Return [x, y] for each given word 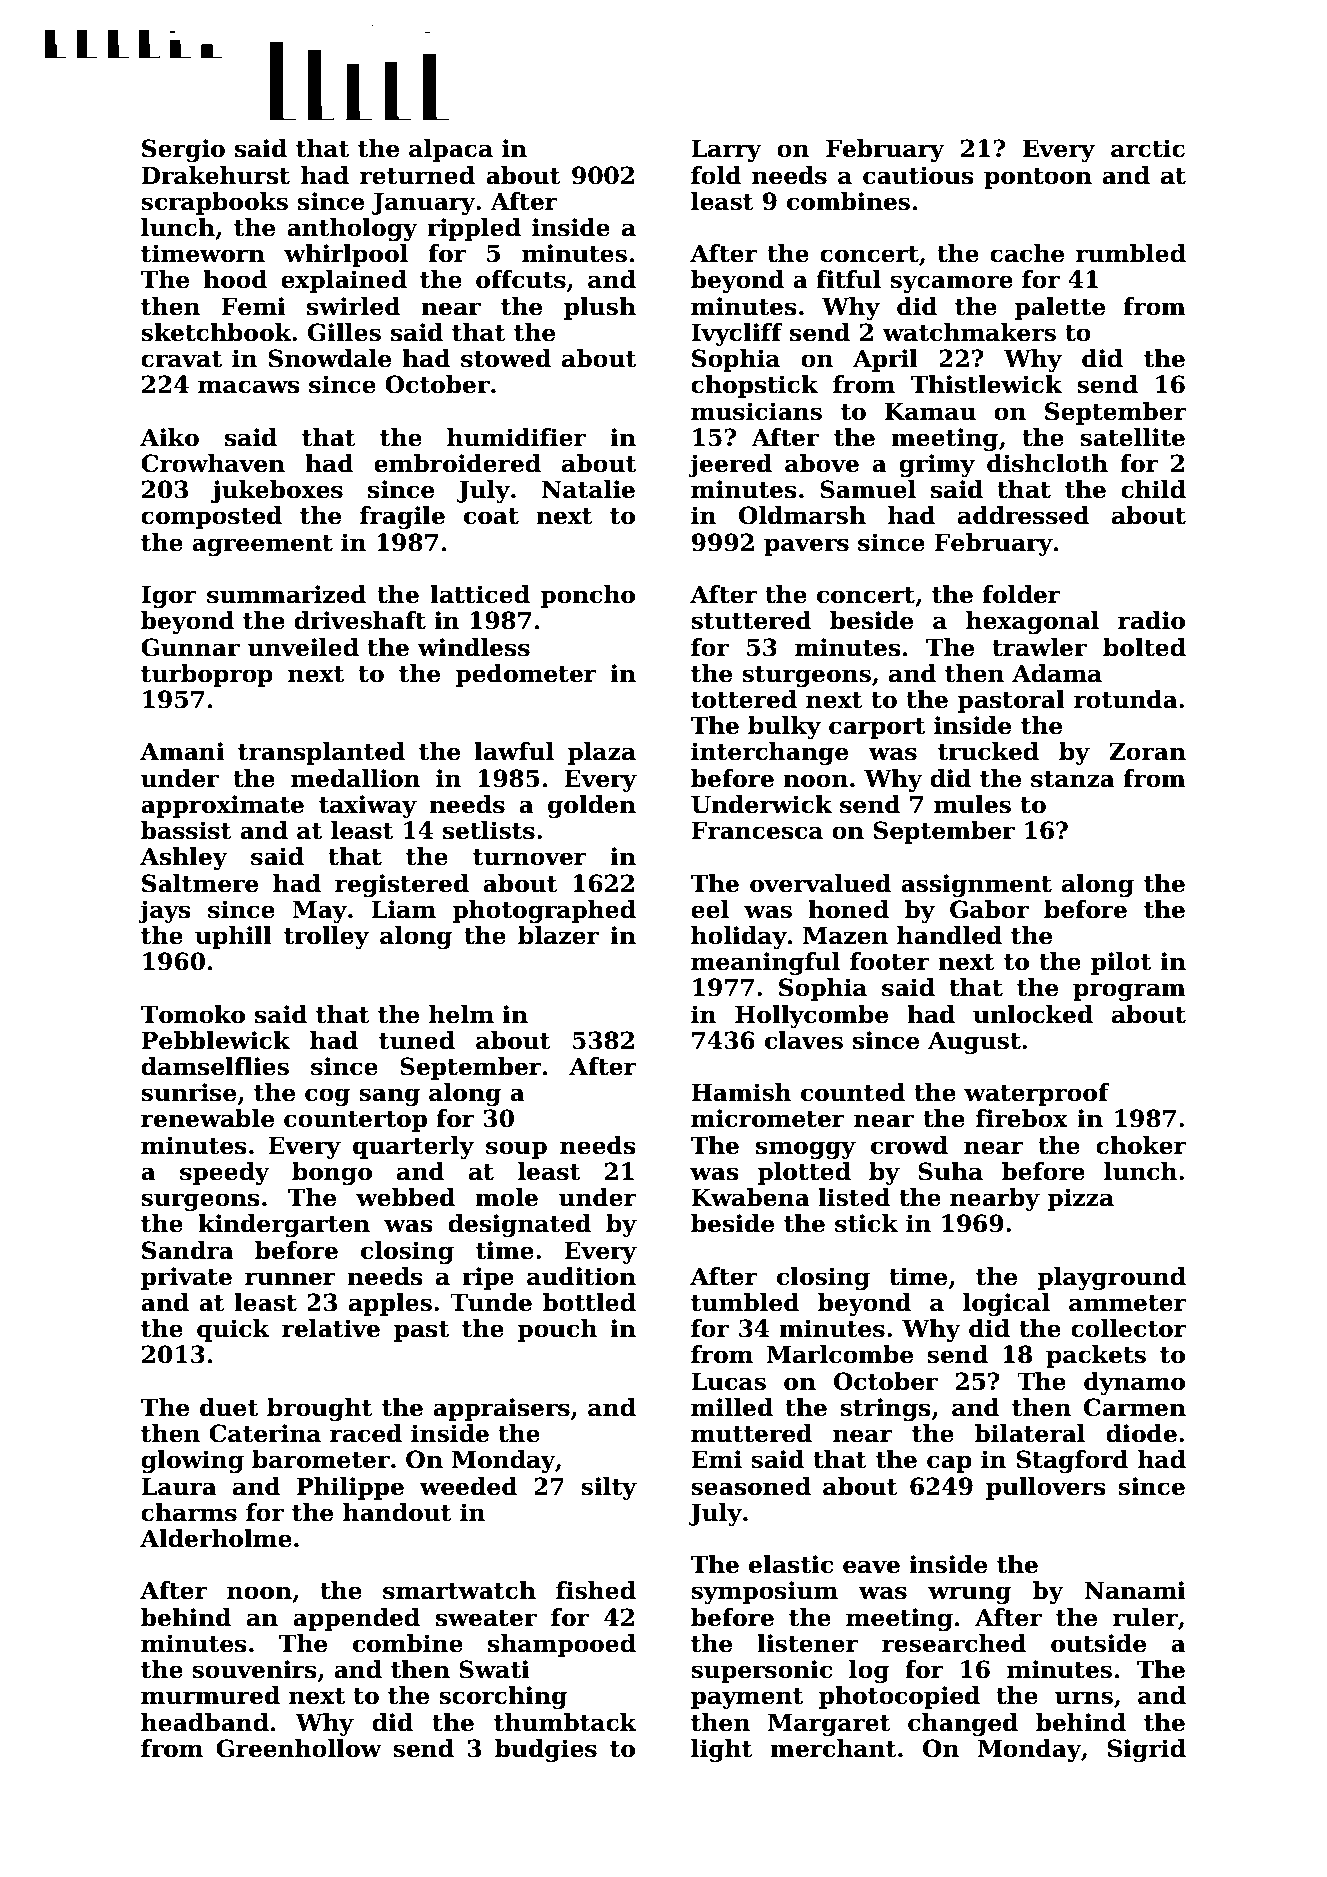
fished [596, 1590]
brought [320, 1409]
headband [205, 1722]
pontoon [1038, 178]
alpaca [451, 150]
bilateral [1030, 1433]
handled [949, 935]
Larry [726, 151]
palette [1060, 308]
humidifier [516, 437]
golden [592, 806]
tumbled [745, 1302]
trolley [326, 937]
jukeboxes [277, 491]
